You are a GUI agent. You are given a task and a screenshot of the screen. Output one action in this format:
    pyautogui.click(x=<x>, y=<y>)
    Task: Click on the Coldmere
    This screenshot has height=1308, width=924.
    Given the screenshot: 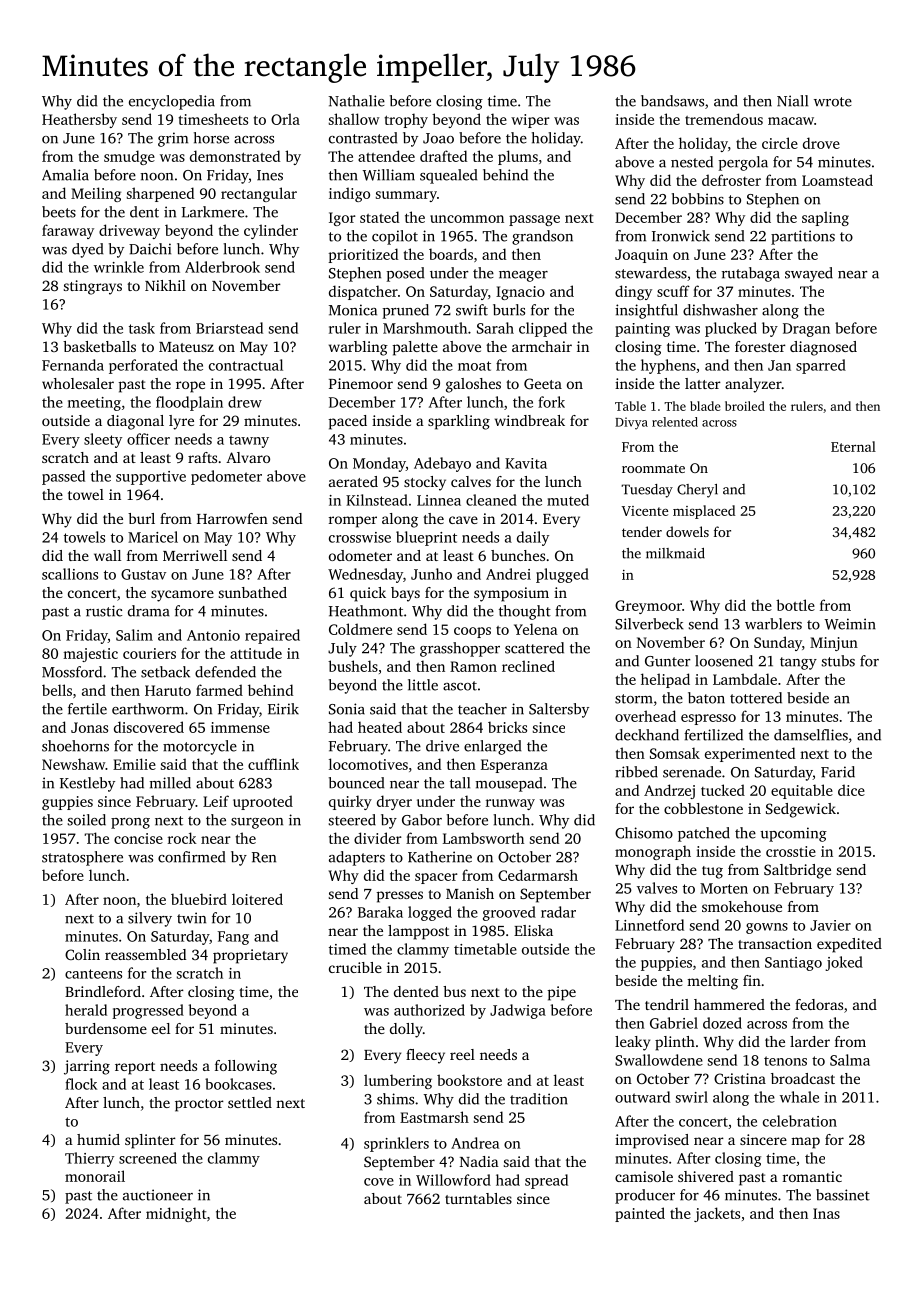 What is the action you would take?
    pyautogui.click(x=360, y=629)
